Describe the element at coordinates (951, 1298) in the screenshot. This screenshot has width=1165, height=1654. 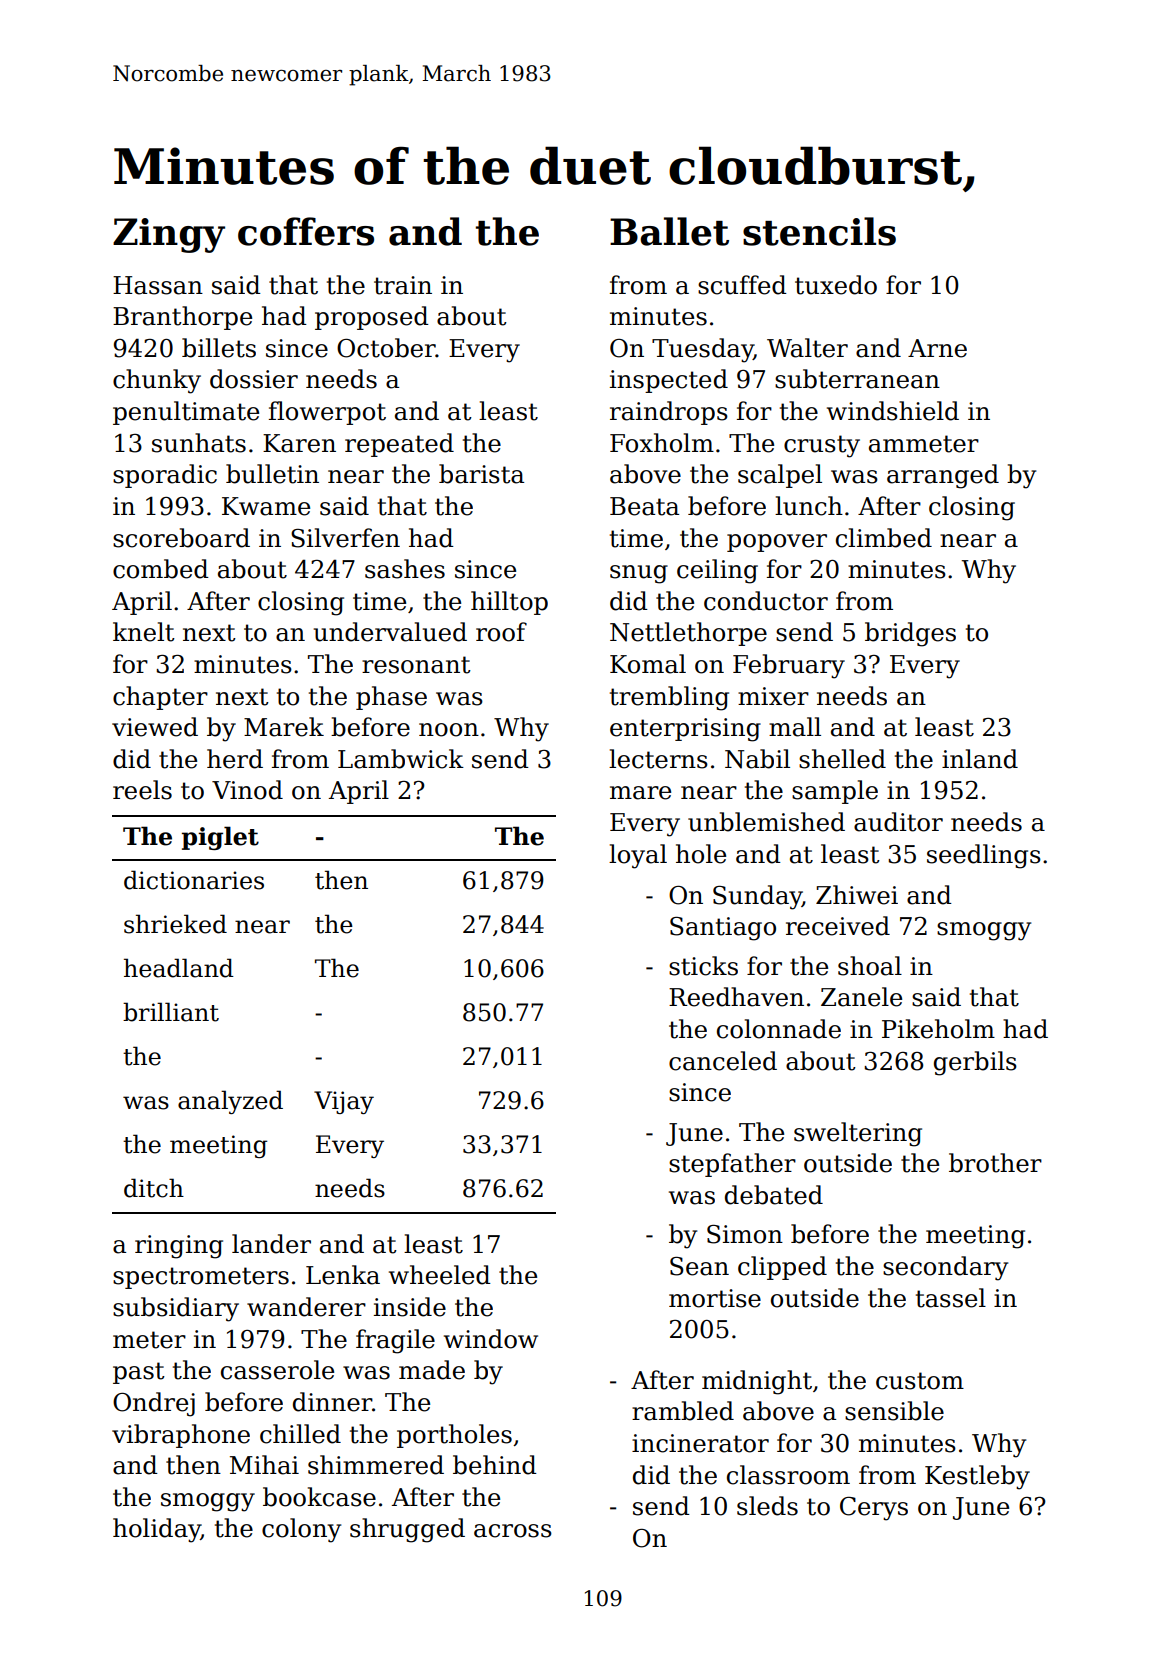
I see `tassel` at that location.
